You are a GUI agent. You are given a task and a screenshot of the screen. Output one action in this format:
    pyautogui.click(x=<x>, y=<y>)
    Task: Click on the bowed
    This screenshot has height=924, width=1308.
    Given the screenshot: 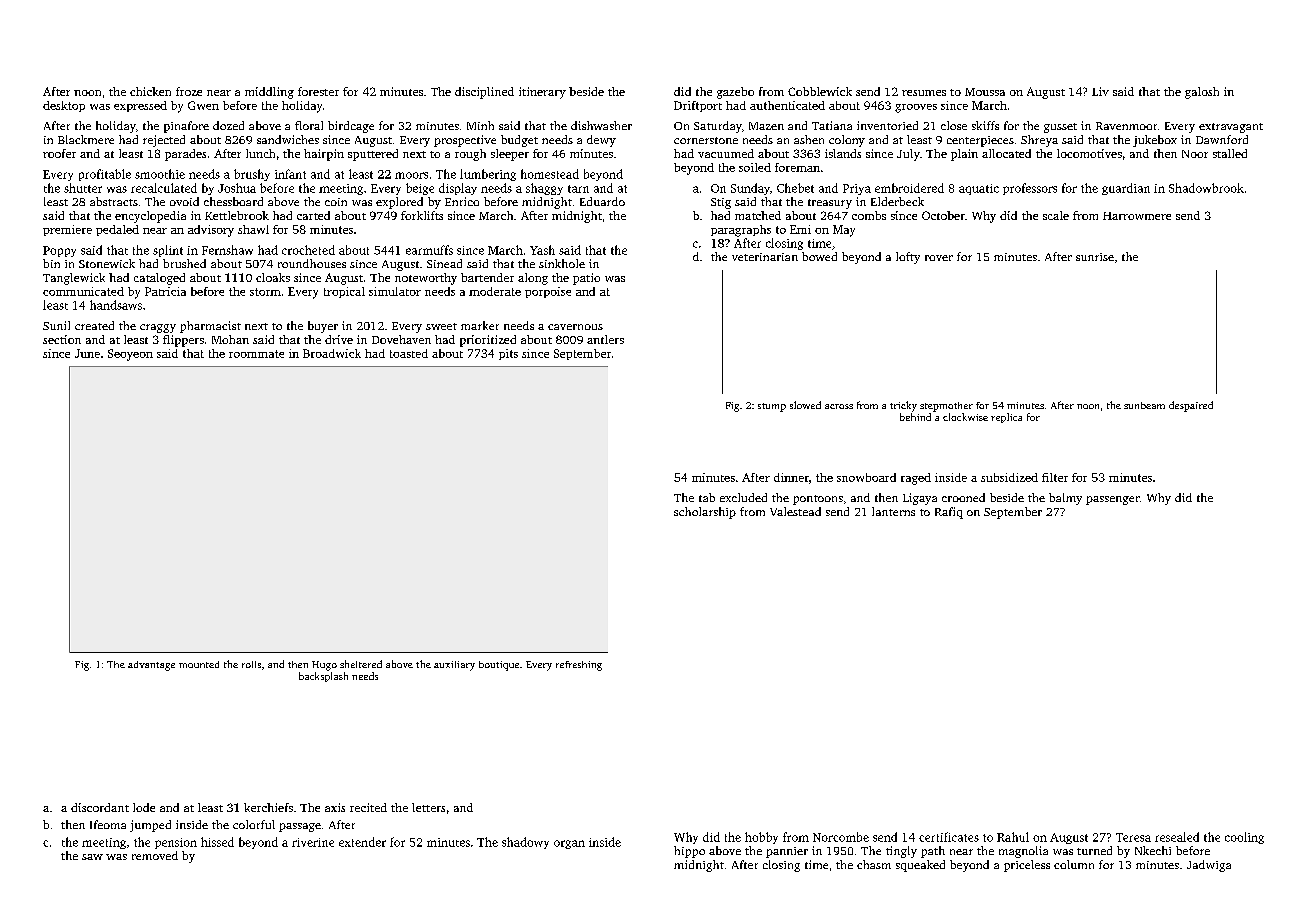 What is the action you would take?
    pyautogui.click(x=819, y=256)
